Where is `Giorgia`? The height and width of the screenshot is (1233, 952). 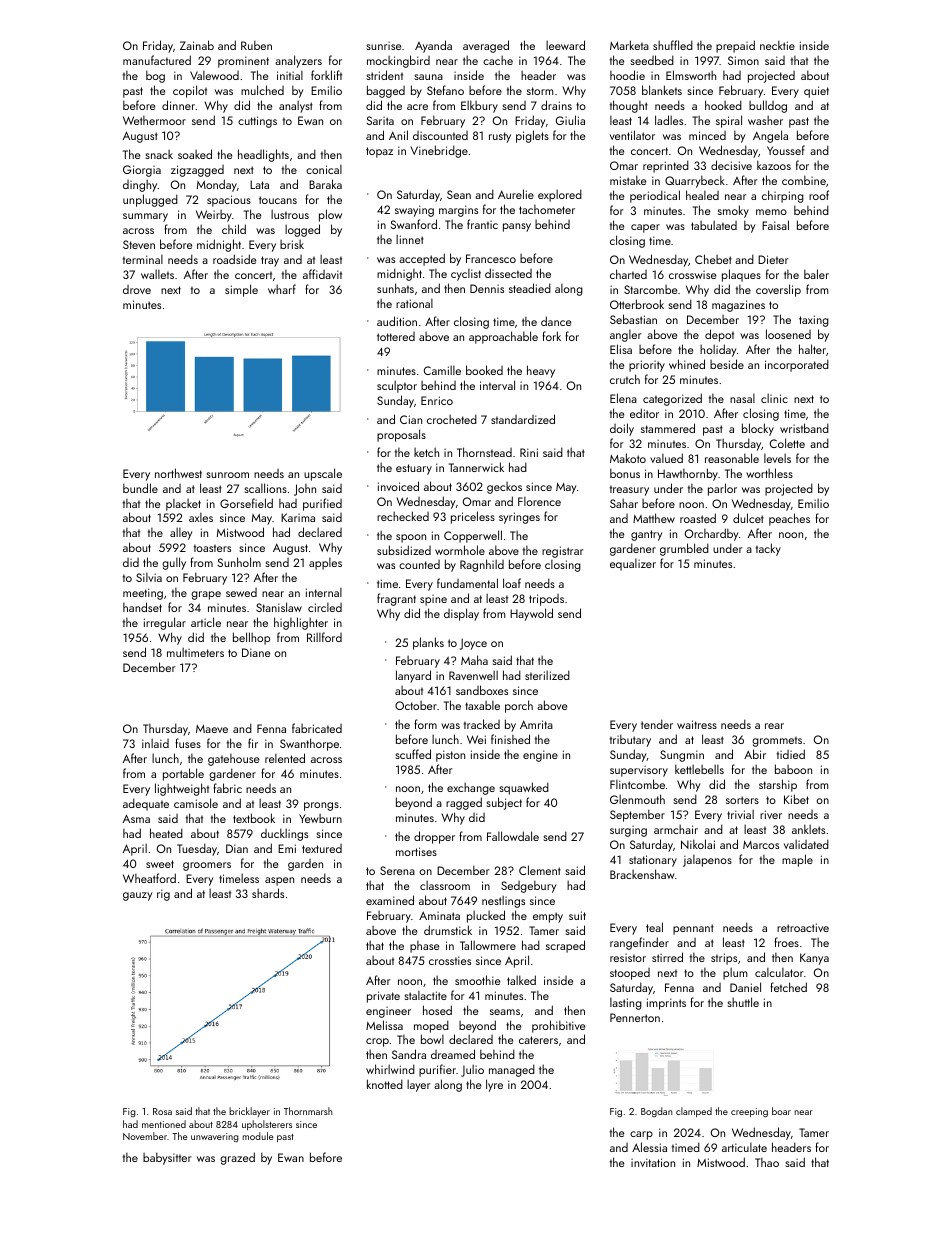
Giorgia is located at coordinates (142, 171).
